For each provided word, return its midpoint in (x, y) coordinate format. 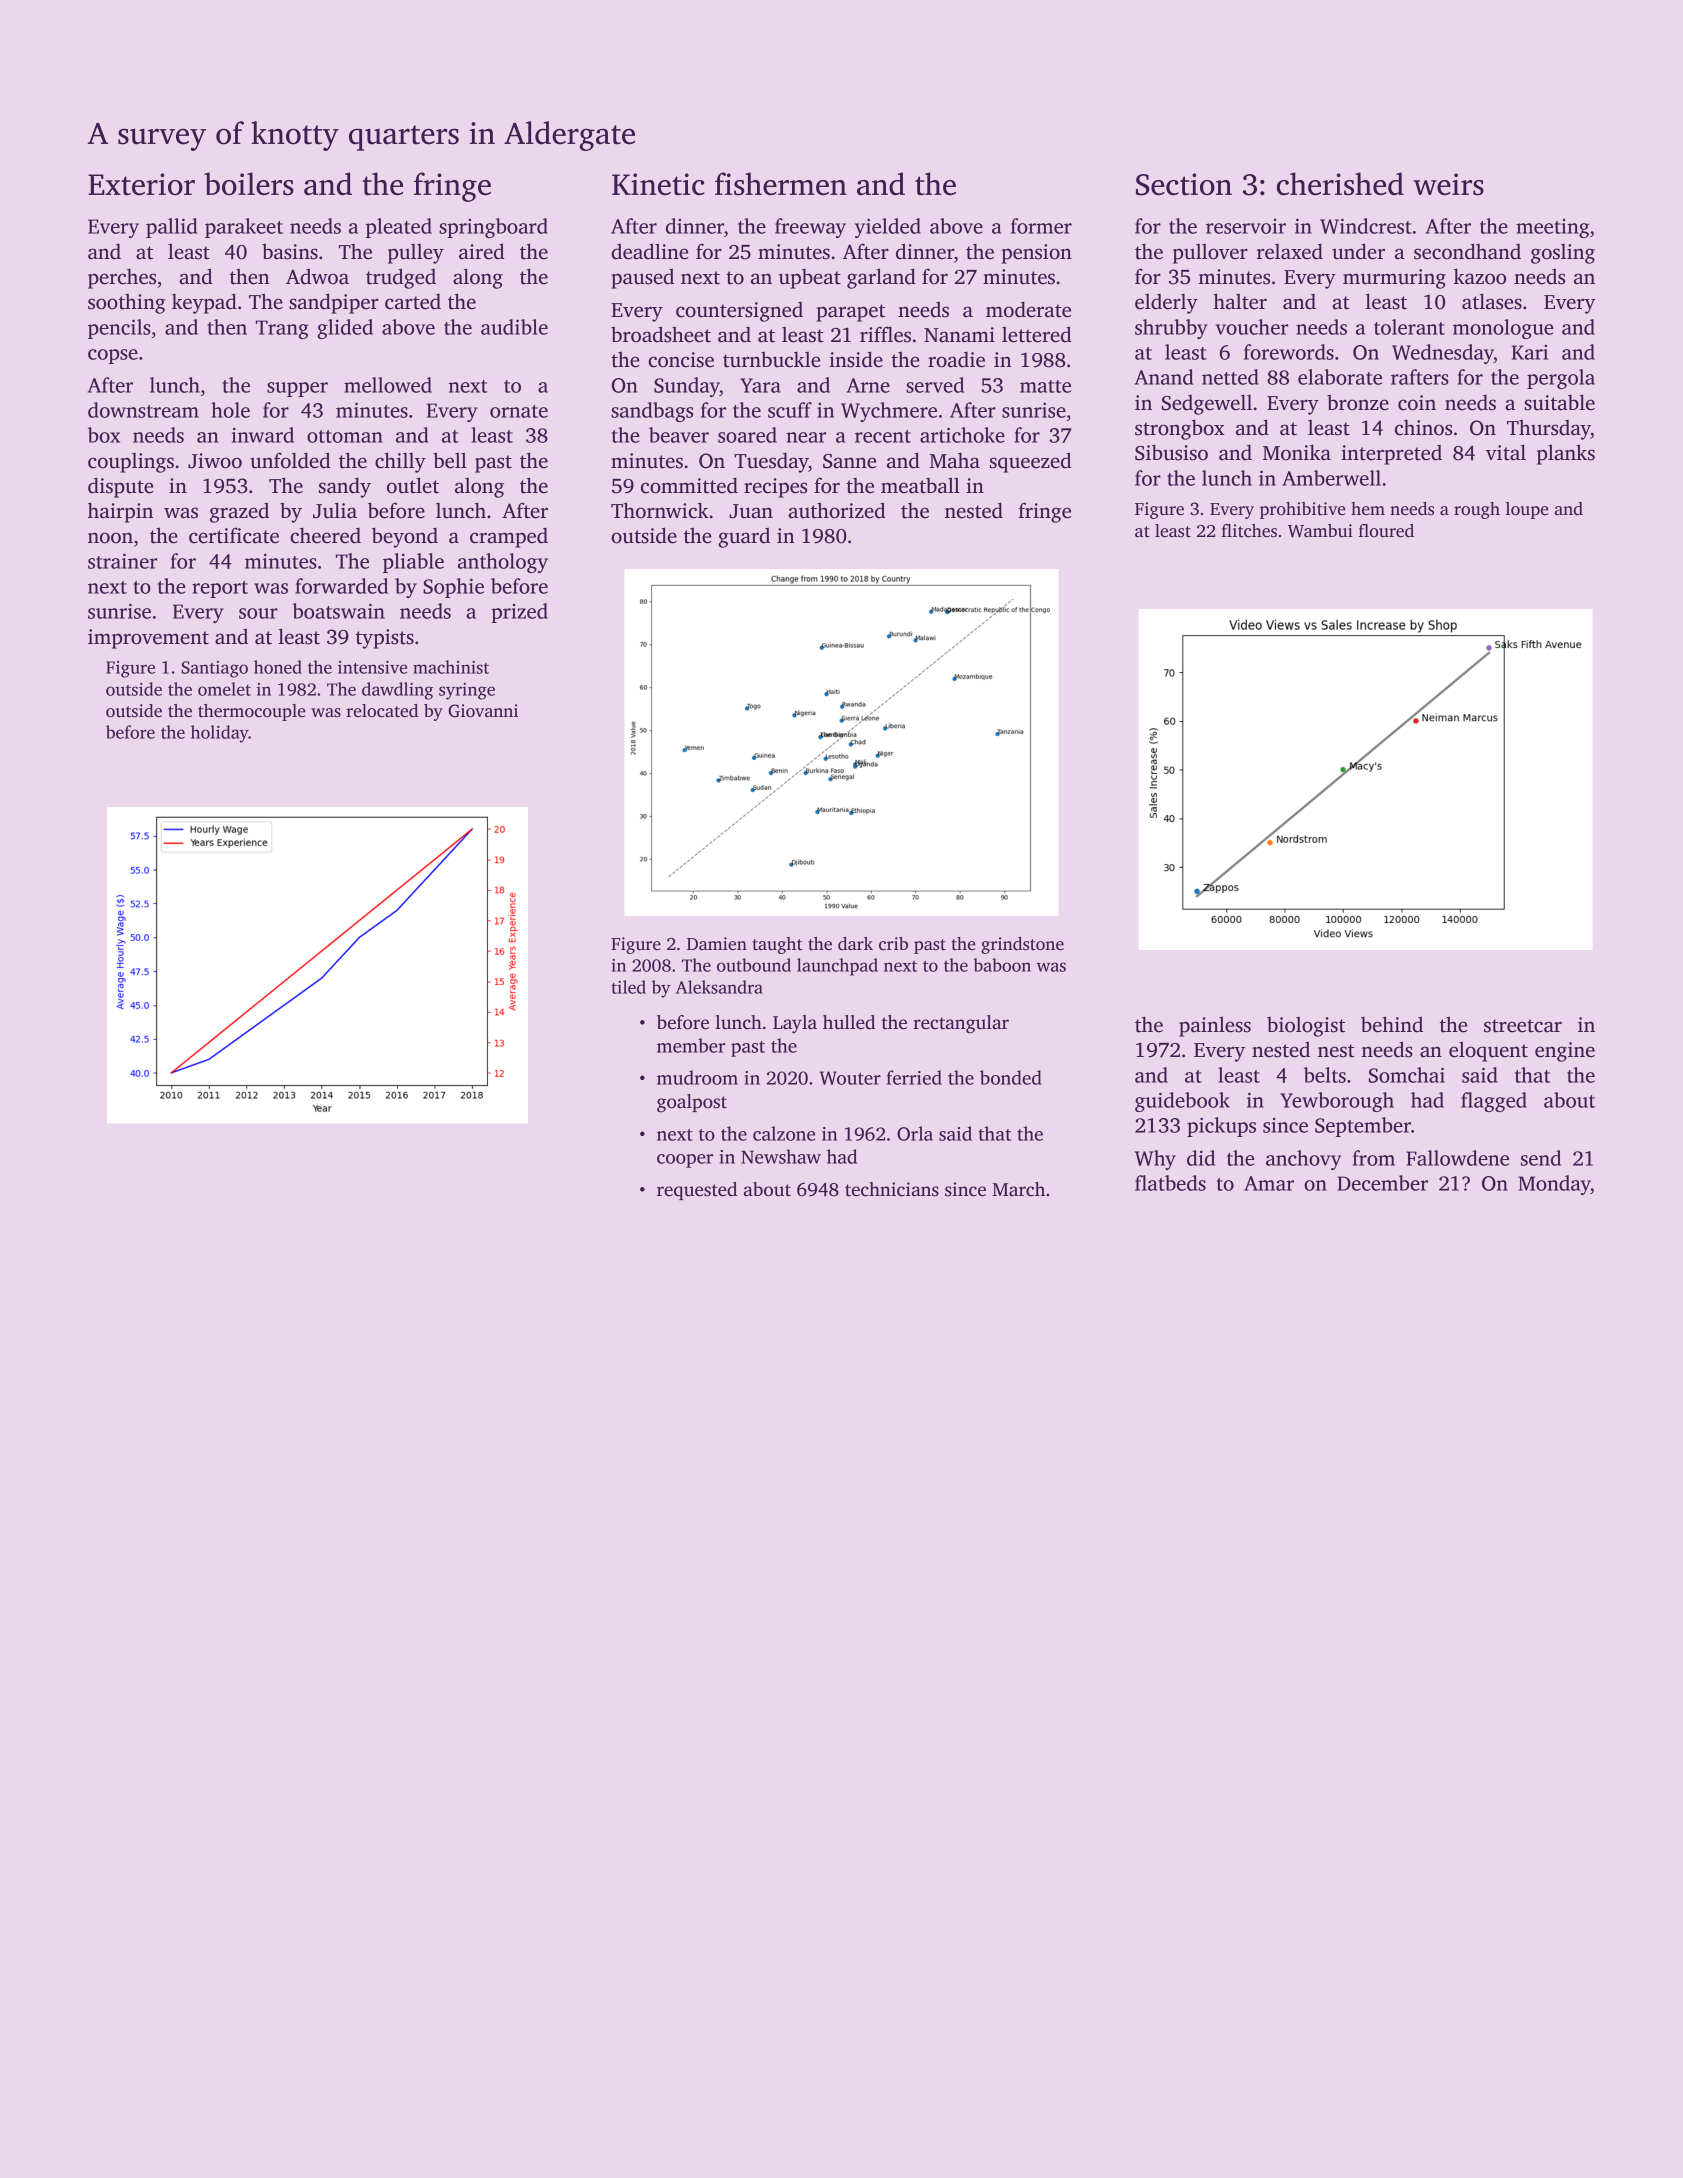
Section (1184, 184)
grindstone (1022, 945)
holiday (220, 734)
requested (697, 1191)
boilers (249, 184)
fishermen (781, 184)
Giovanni (483, 711)
